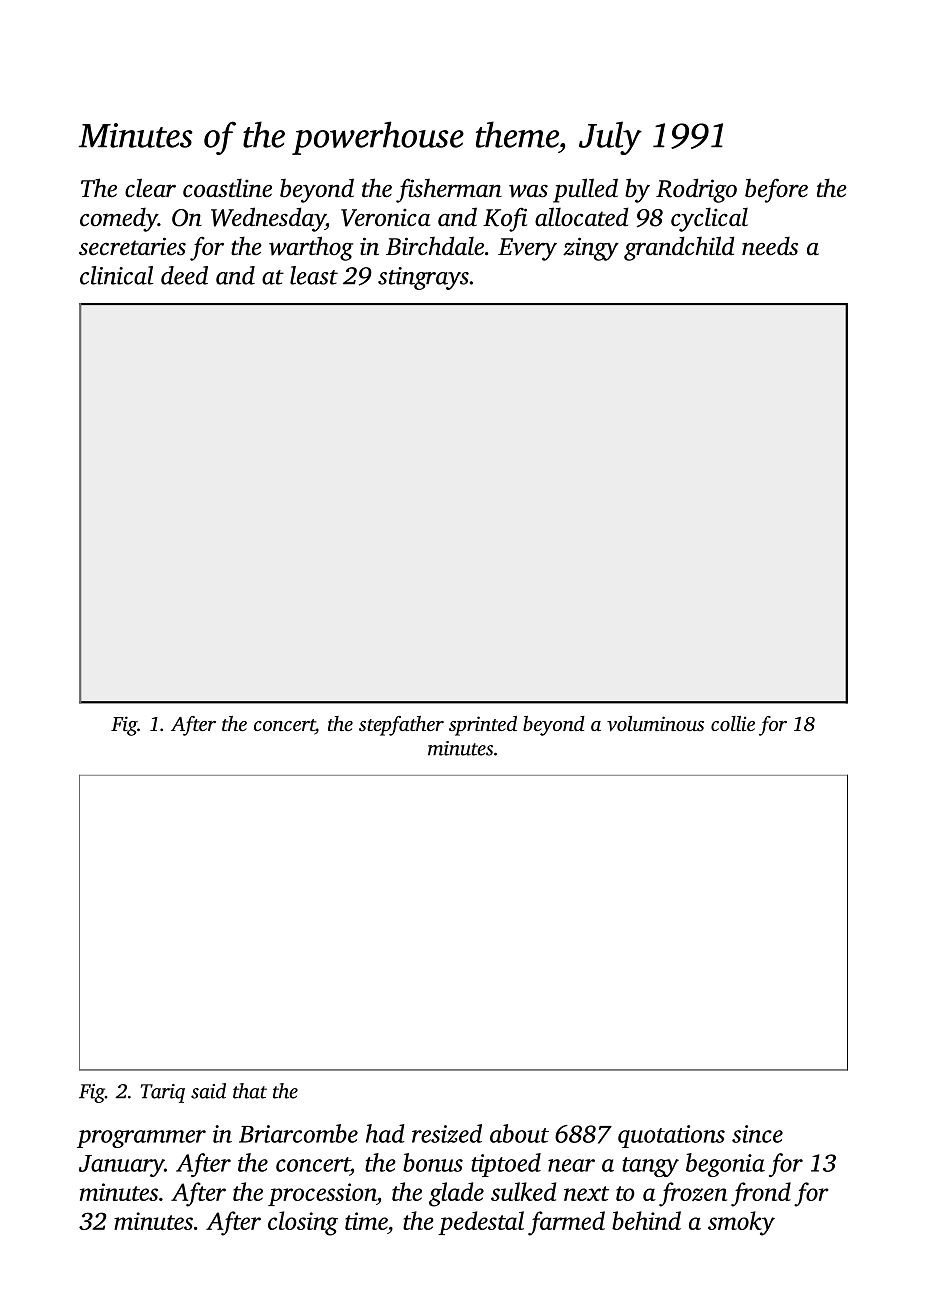  What do you see at coordinates (447, 1133) in the screenshot?
I see `resized` at bounding box center [447, 1133].
